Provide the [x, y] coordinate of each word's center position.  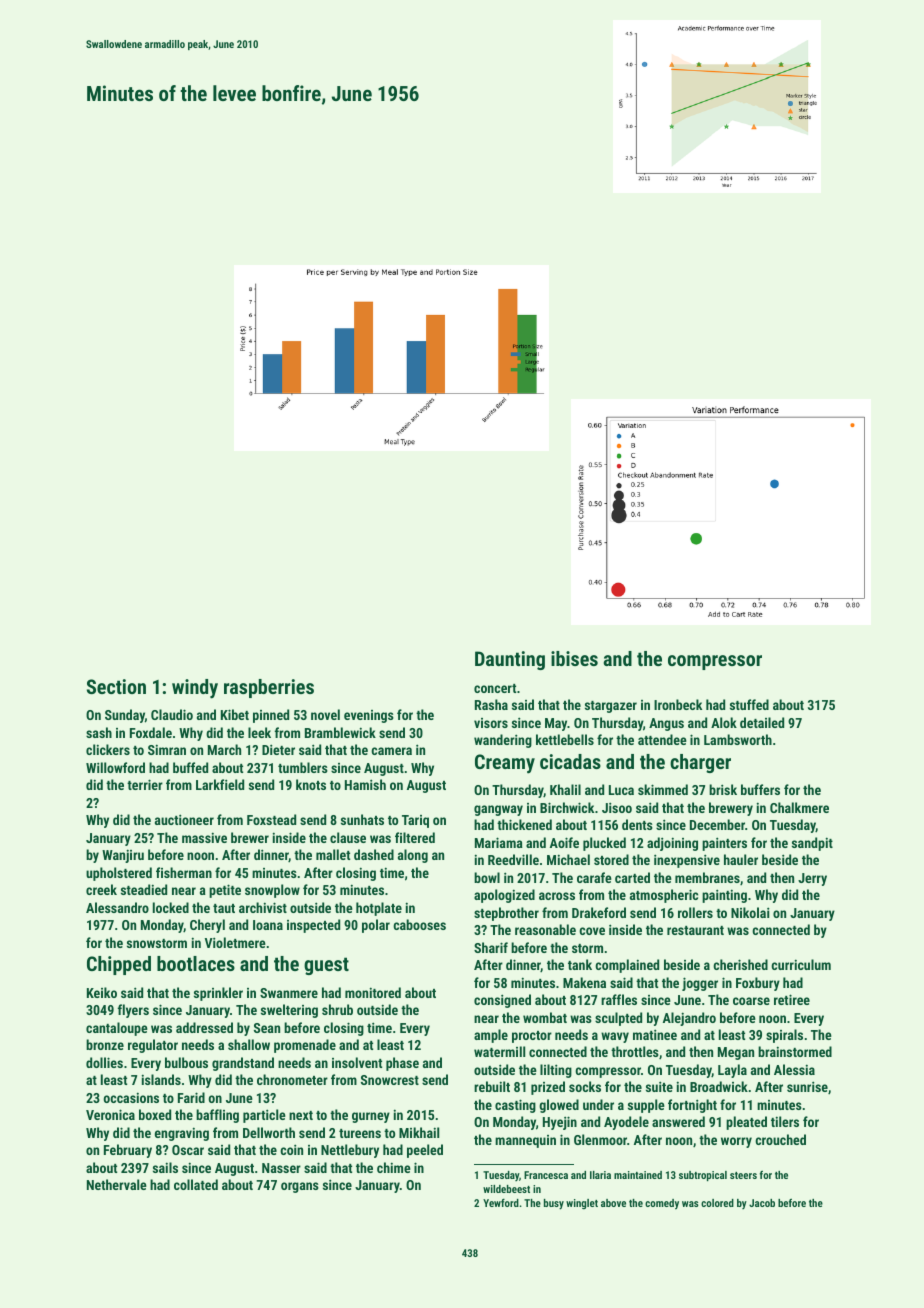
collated [196, 1184]
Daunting [510, 660]
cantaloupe [117, 1029]
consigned [502, 1001]
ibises [574, 658]
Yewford [501, 1203]
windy [195, 689]
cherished [740, 964]
